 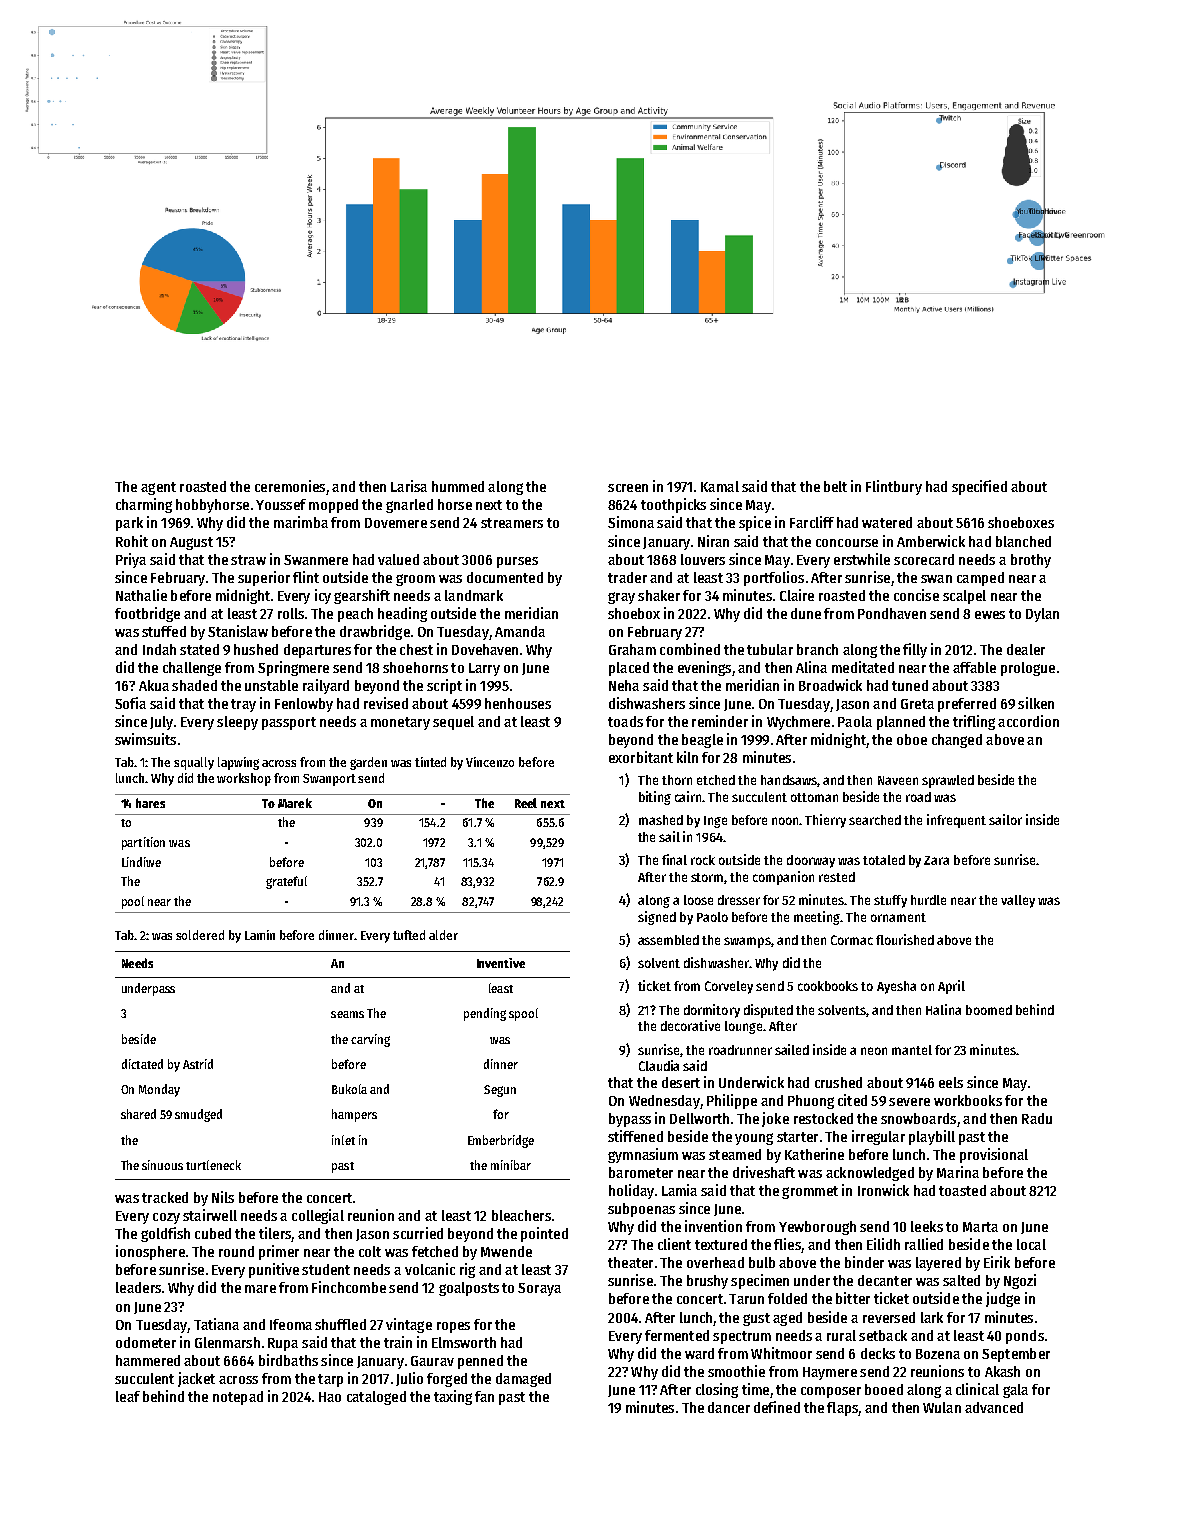 I want to click on rested, so click(x=837, y=877).
